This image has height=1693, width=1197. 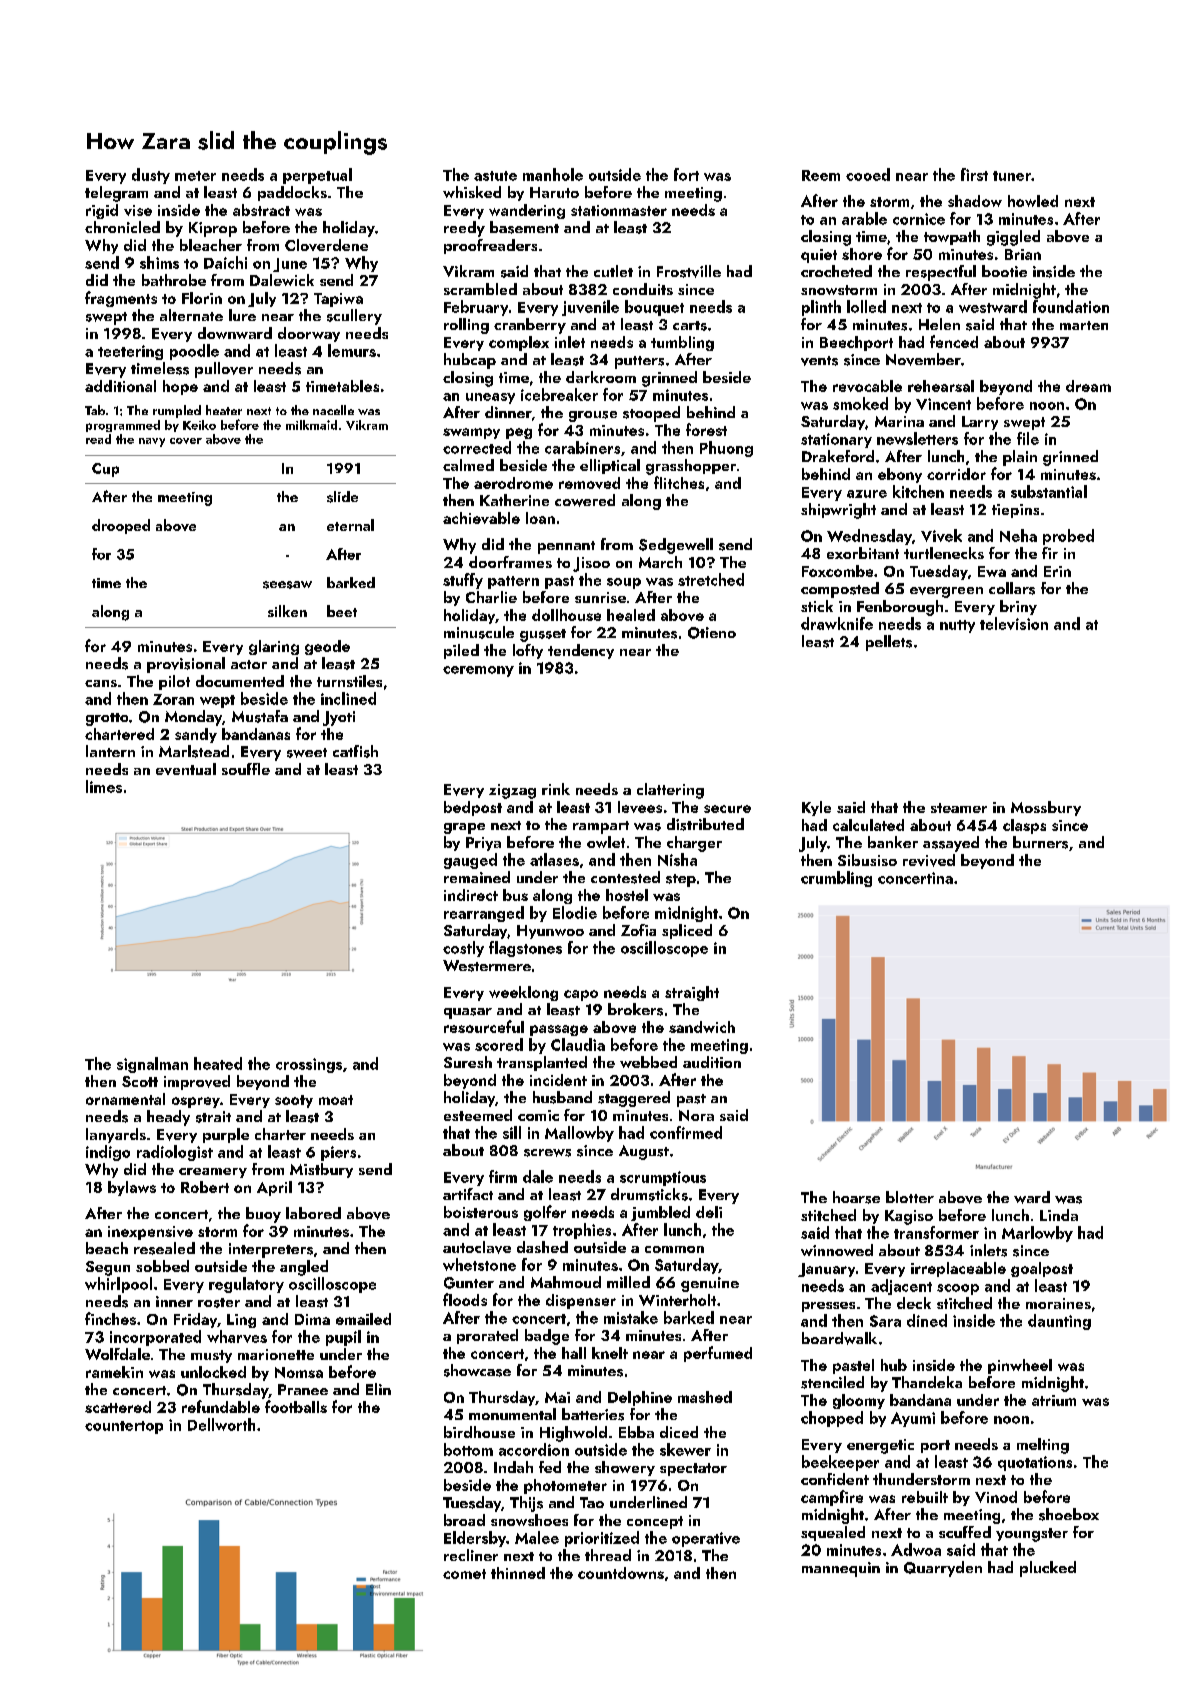 I want to click on perpetual, so click(x=317, y=176).
